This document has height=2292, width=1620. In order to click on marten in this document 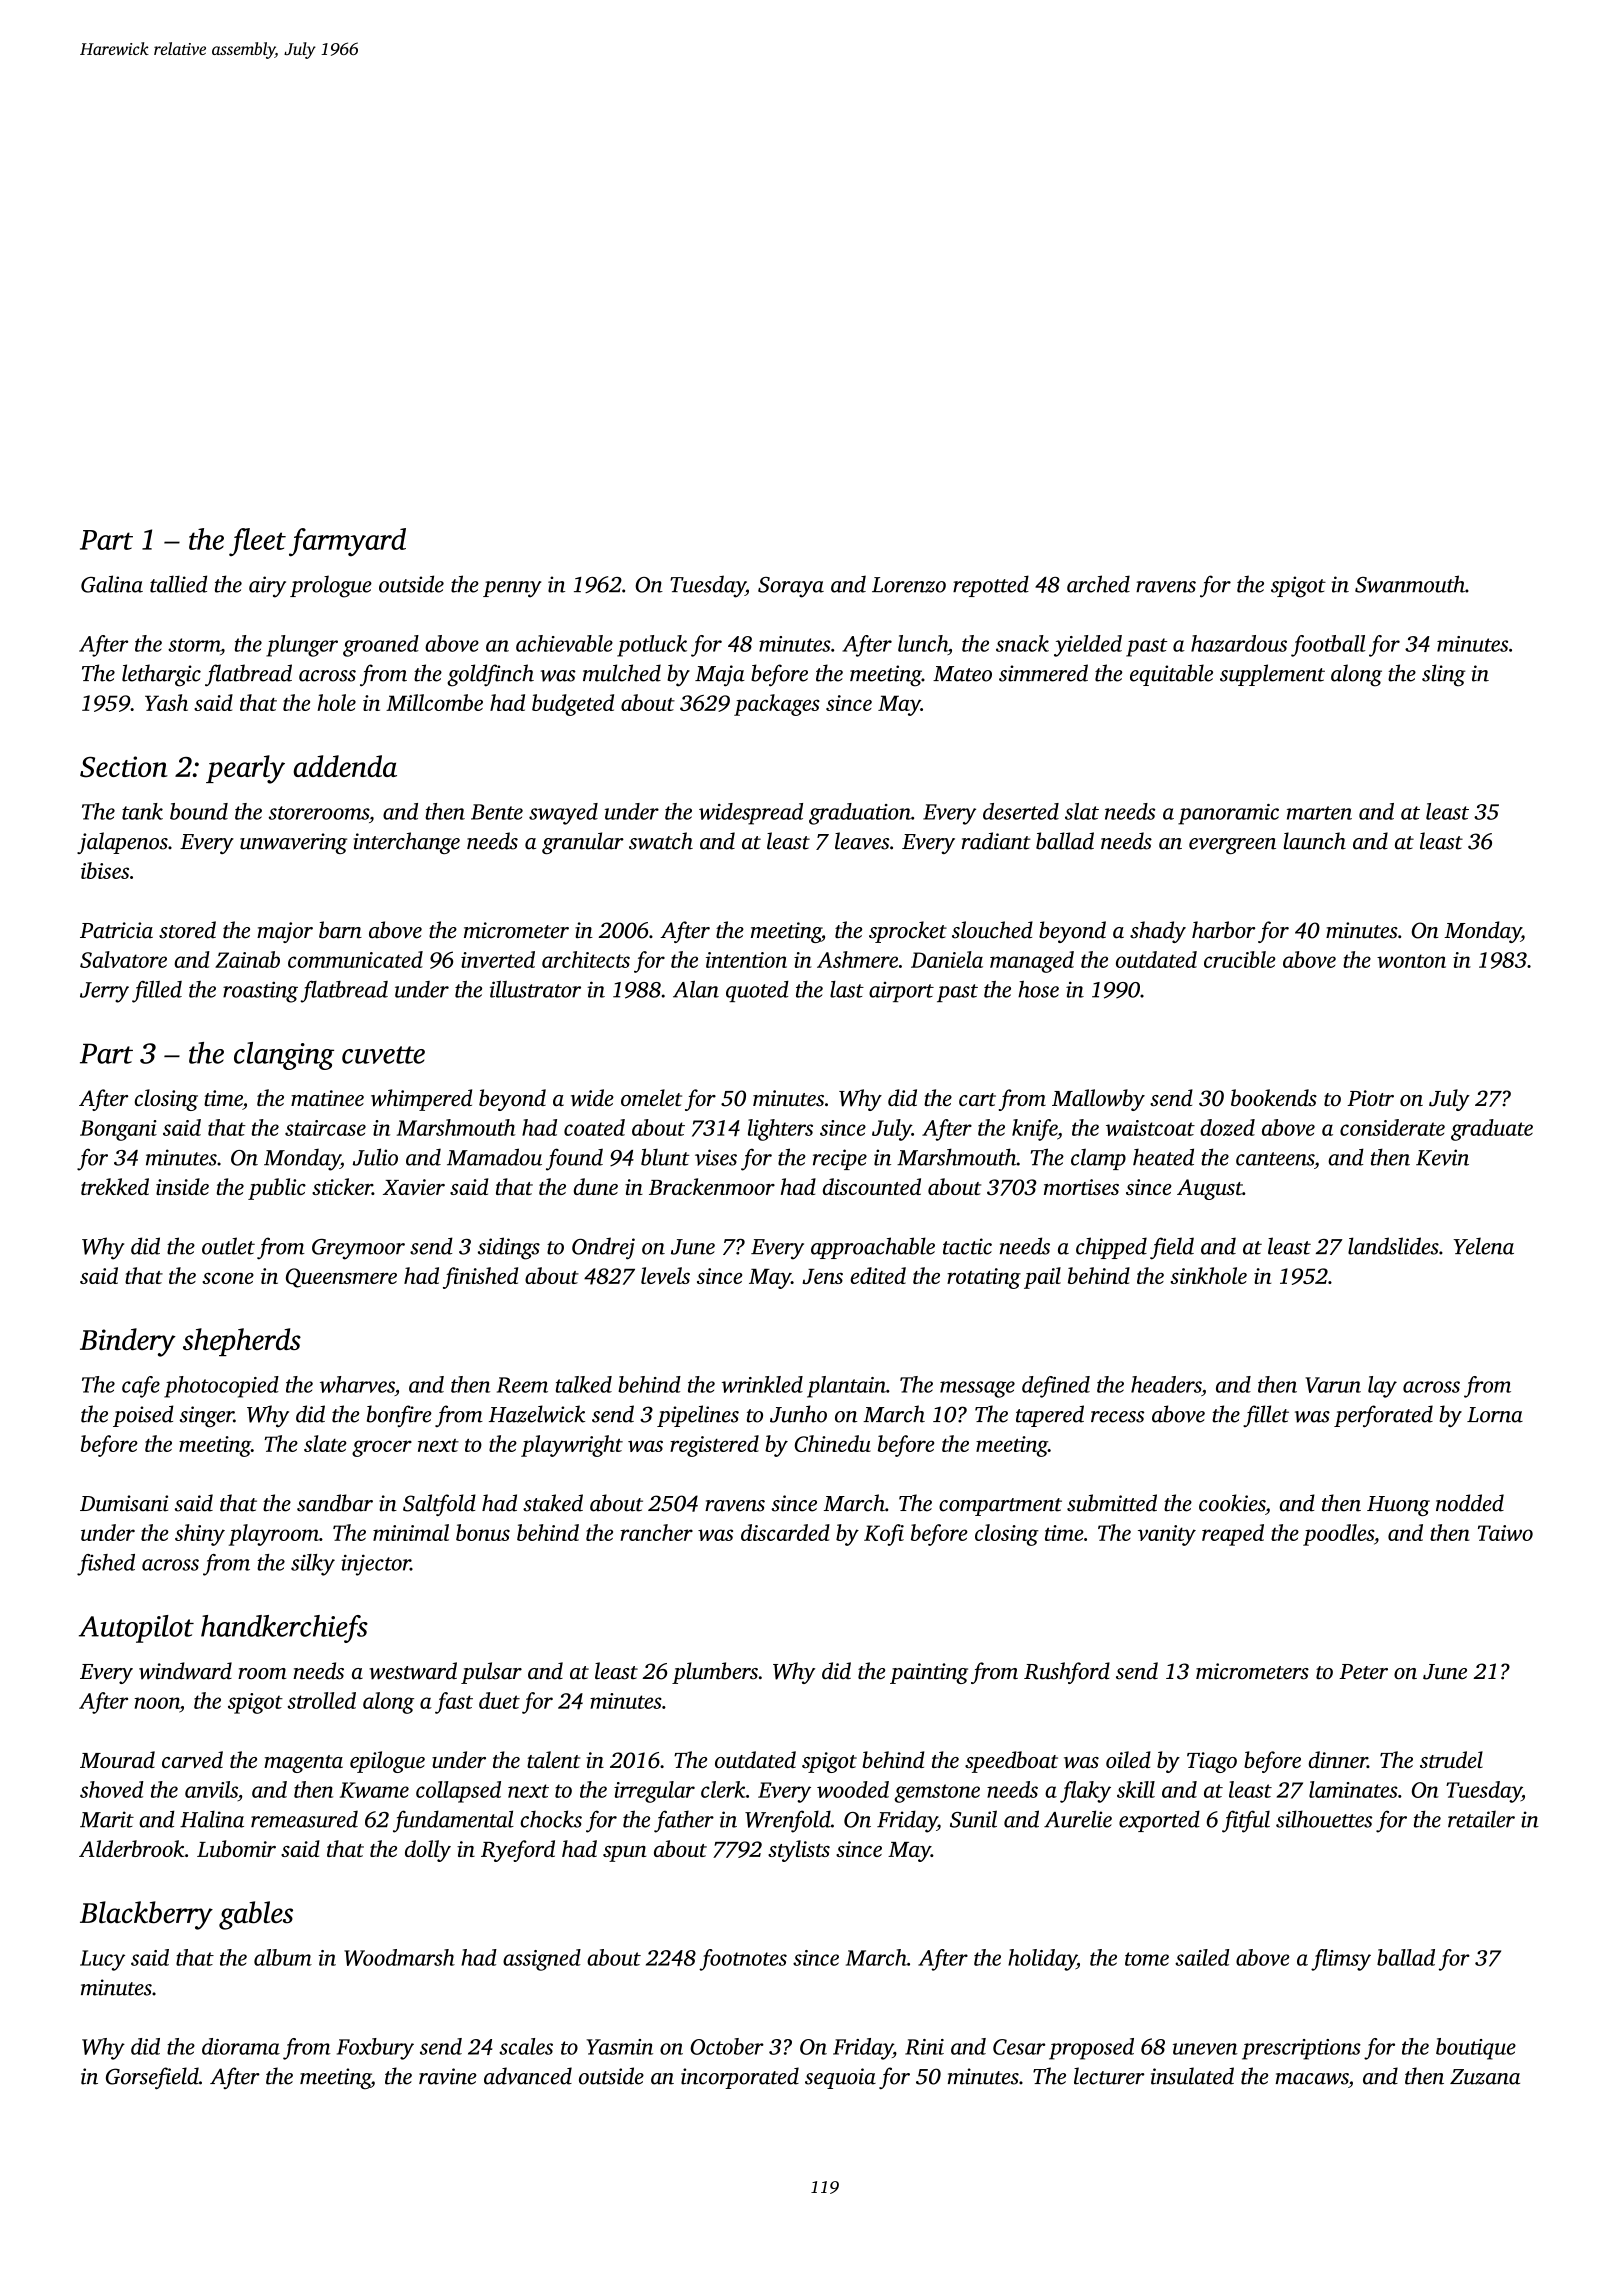, I will do `click(1319, 813)`.
